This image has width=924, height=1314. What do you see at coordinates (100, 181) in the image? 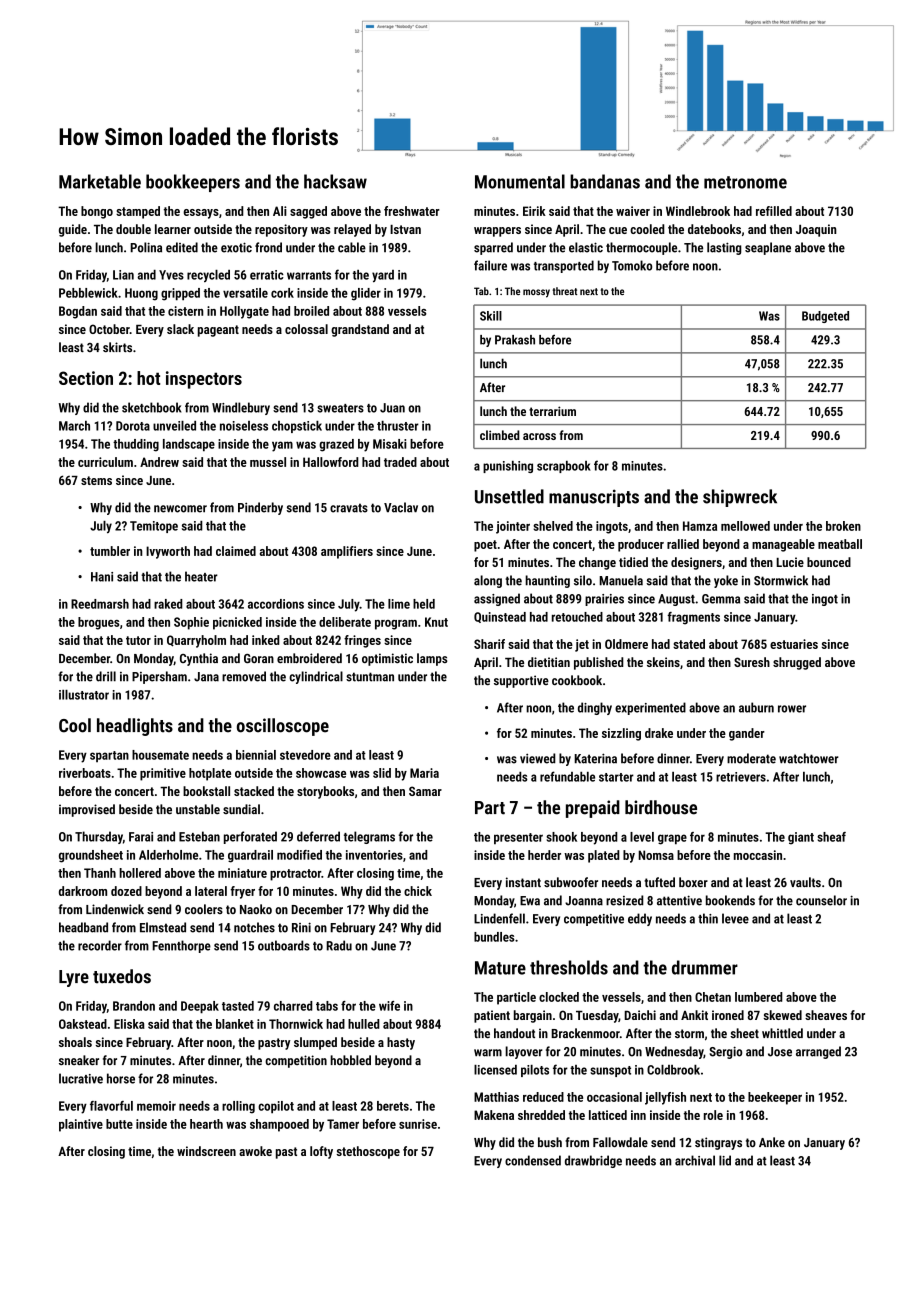
I see `Marketable` at bounding box center [100, 181].
